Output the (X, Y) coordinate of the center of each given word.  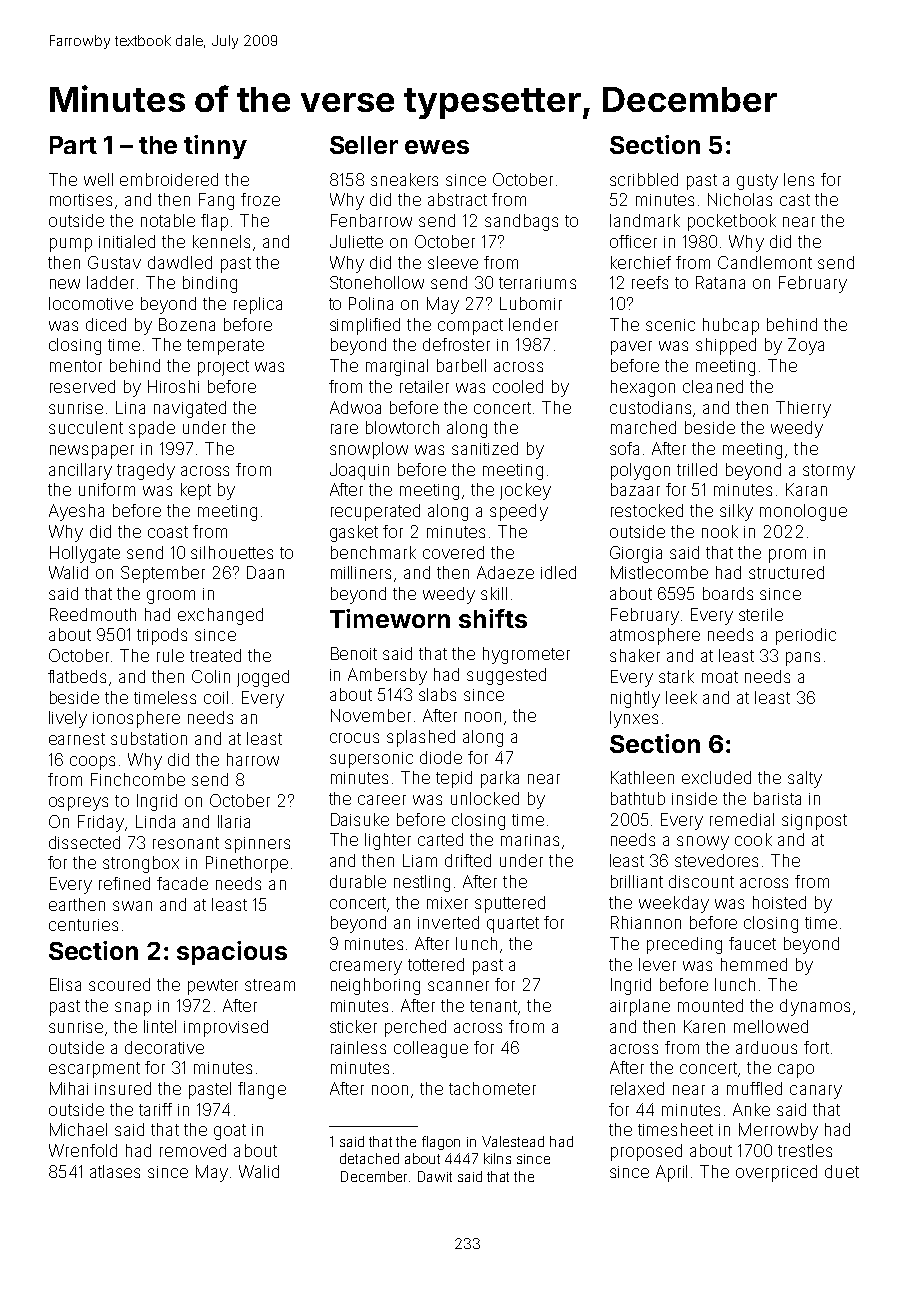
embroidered (169, 179)
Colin (211, 676)
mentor (76, 366)
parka (500, 779)
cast (795, 200)
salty (805, 779)
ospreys (78, 804)
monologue (803, 512)
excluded (716, 777)
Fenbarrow (371, 220)
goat (230, 1132)
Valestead (513, 1141)
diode (441, 757)
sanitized (485, 448)
